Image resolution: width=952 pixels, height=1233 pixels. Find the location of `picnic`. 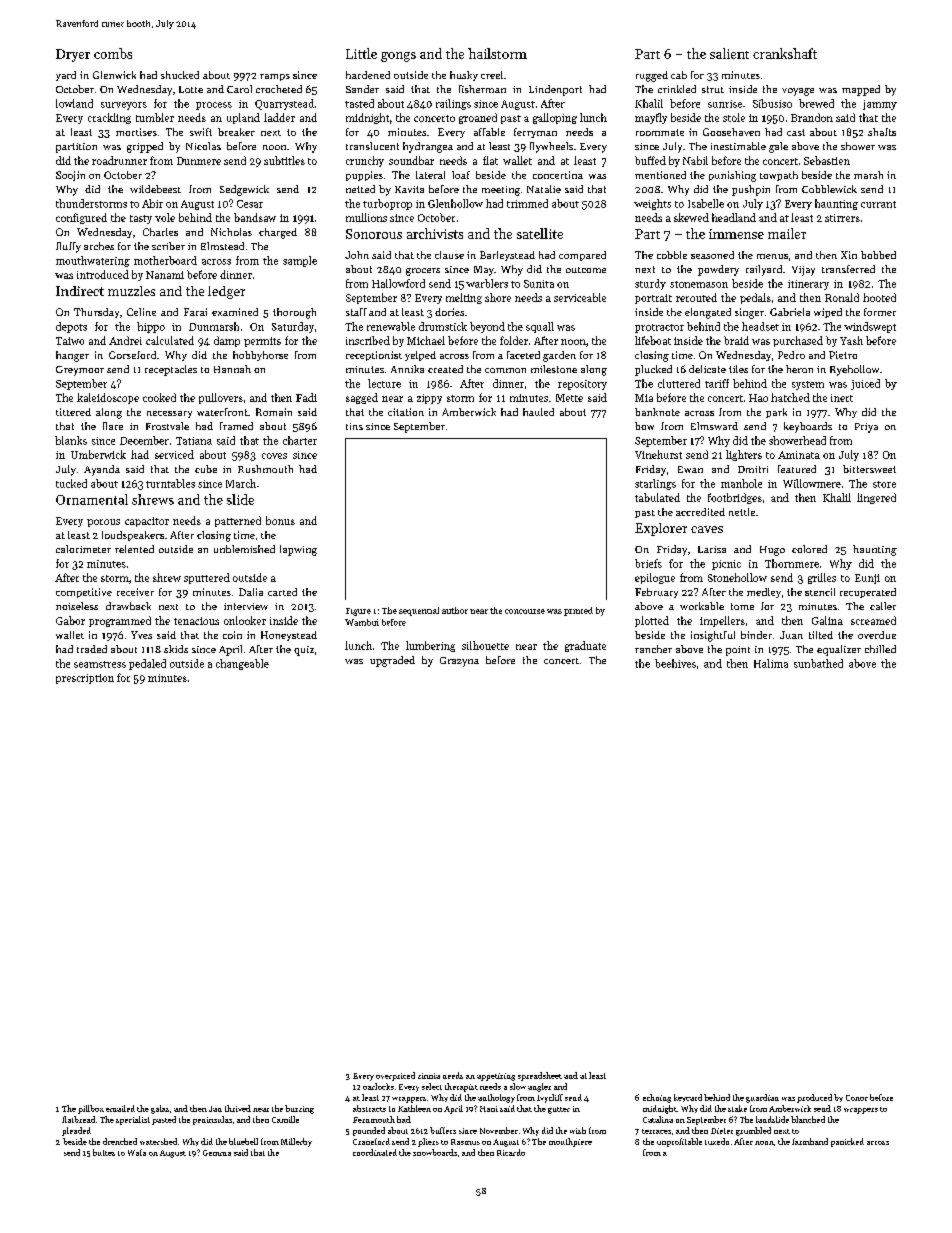

picnic is located at coordinates (726, 565).
